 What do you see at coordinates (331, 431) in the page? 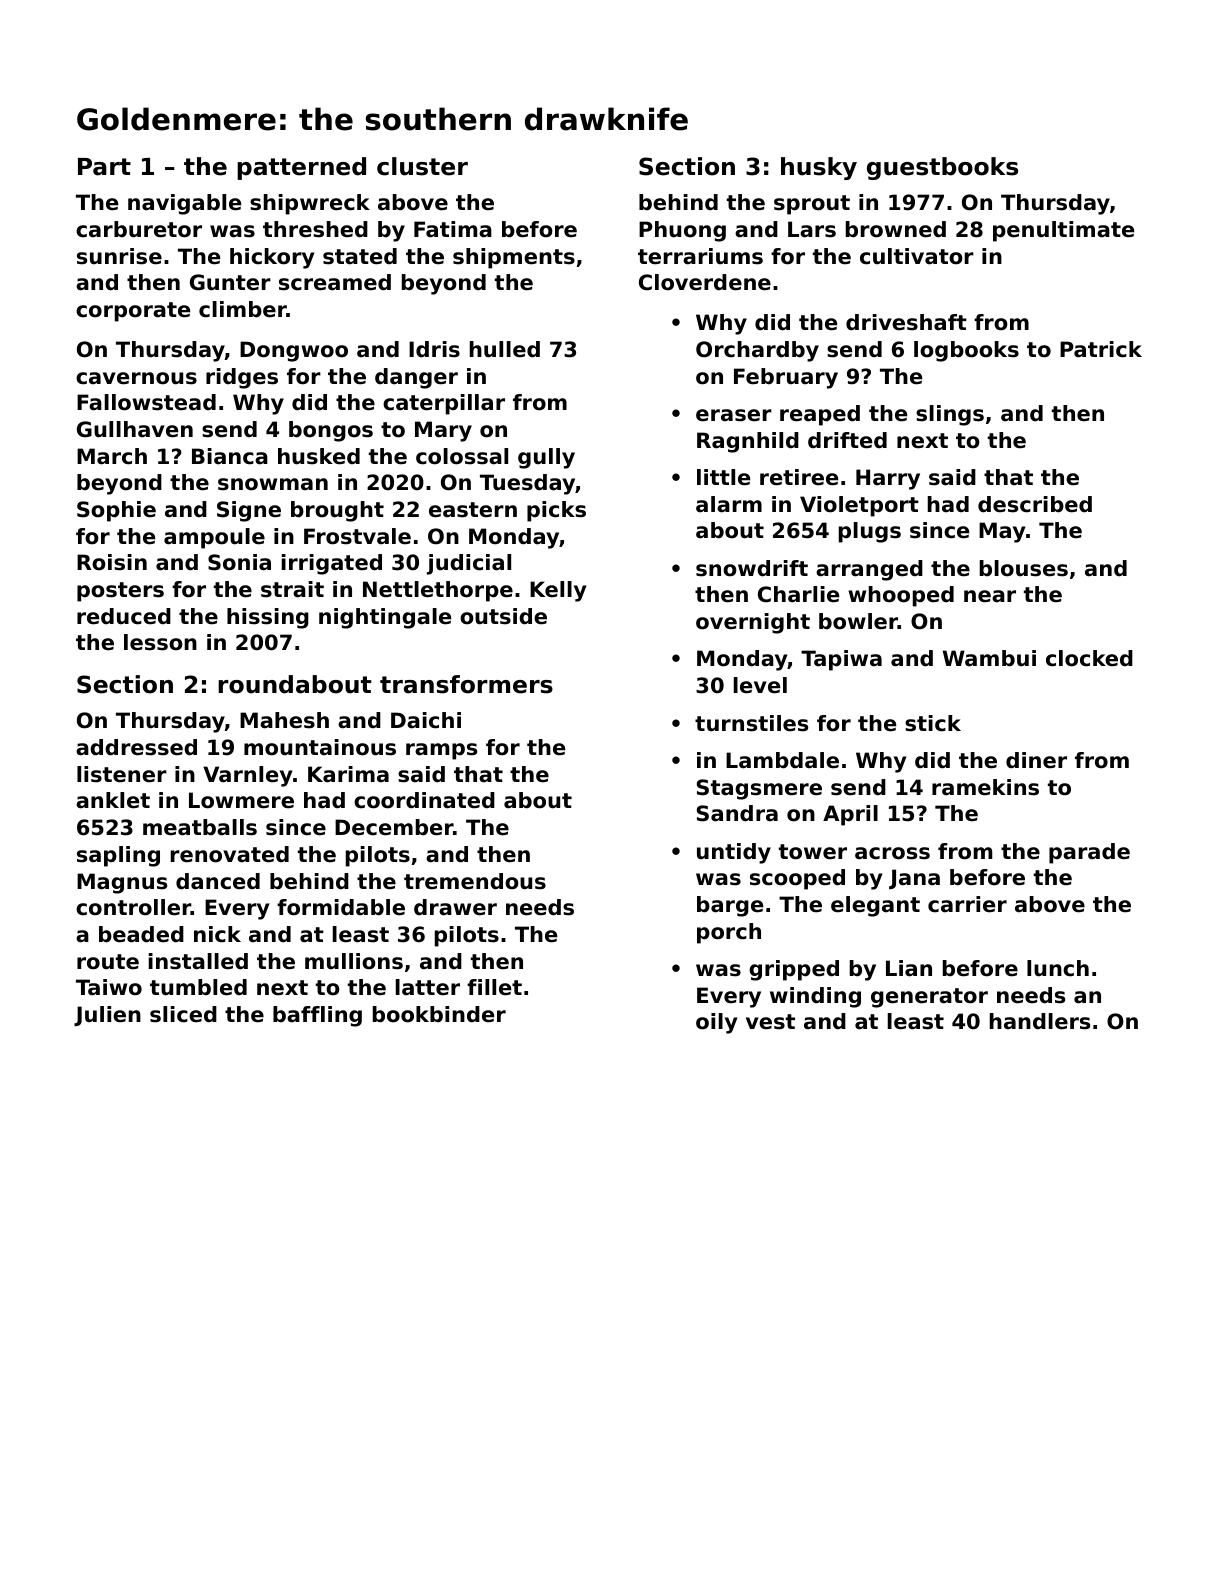
I see `bongos` at bounding box center [331, 431].
